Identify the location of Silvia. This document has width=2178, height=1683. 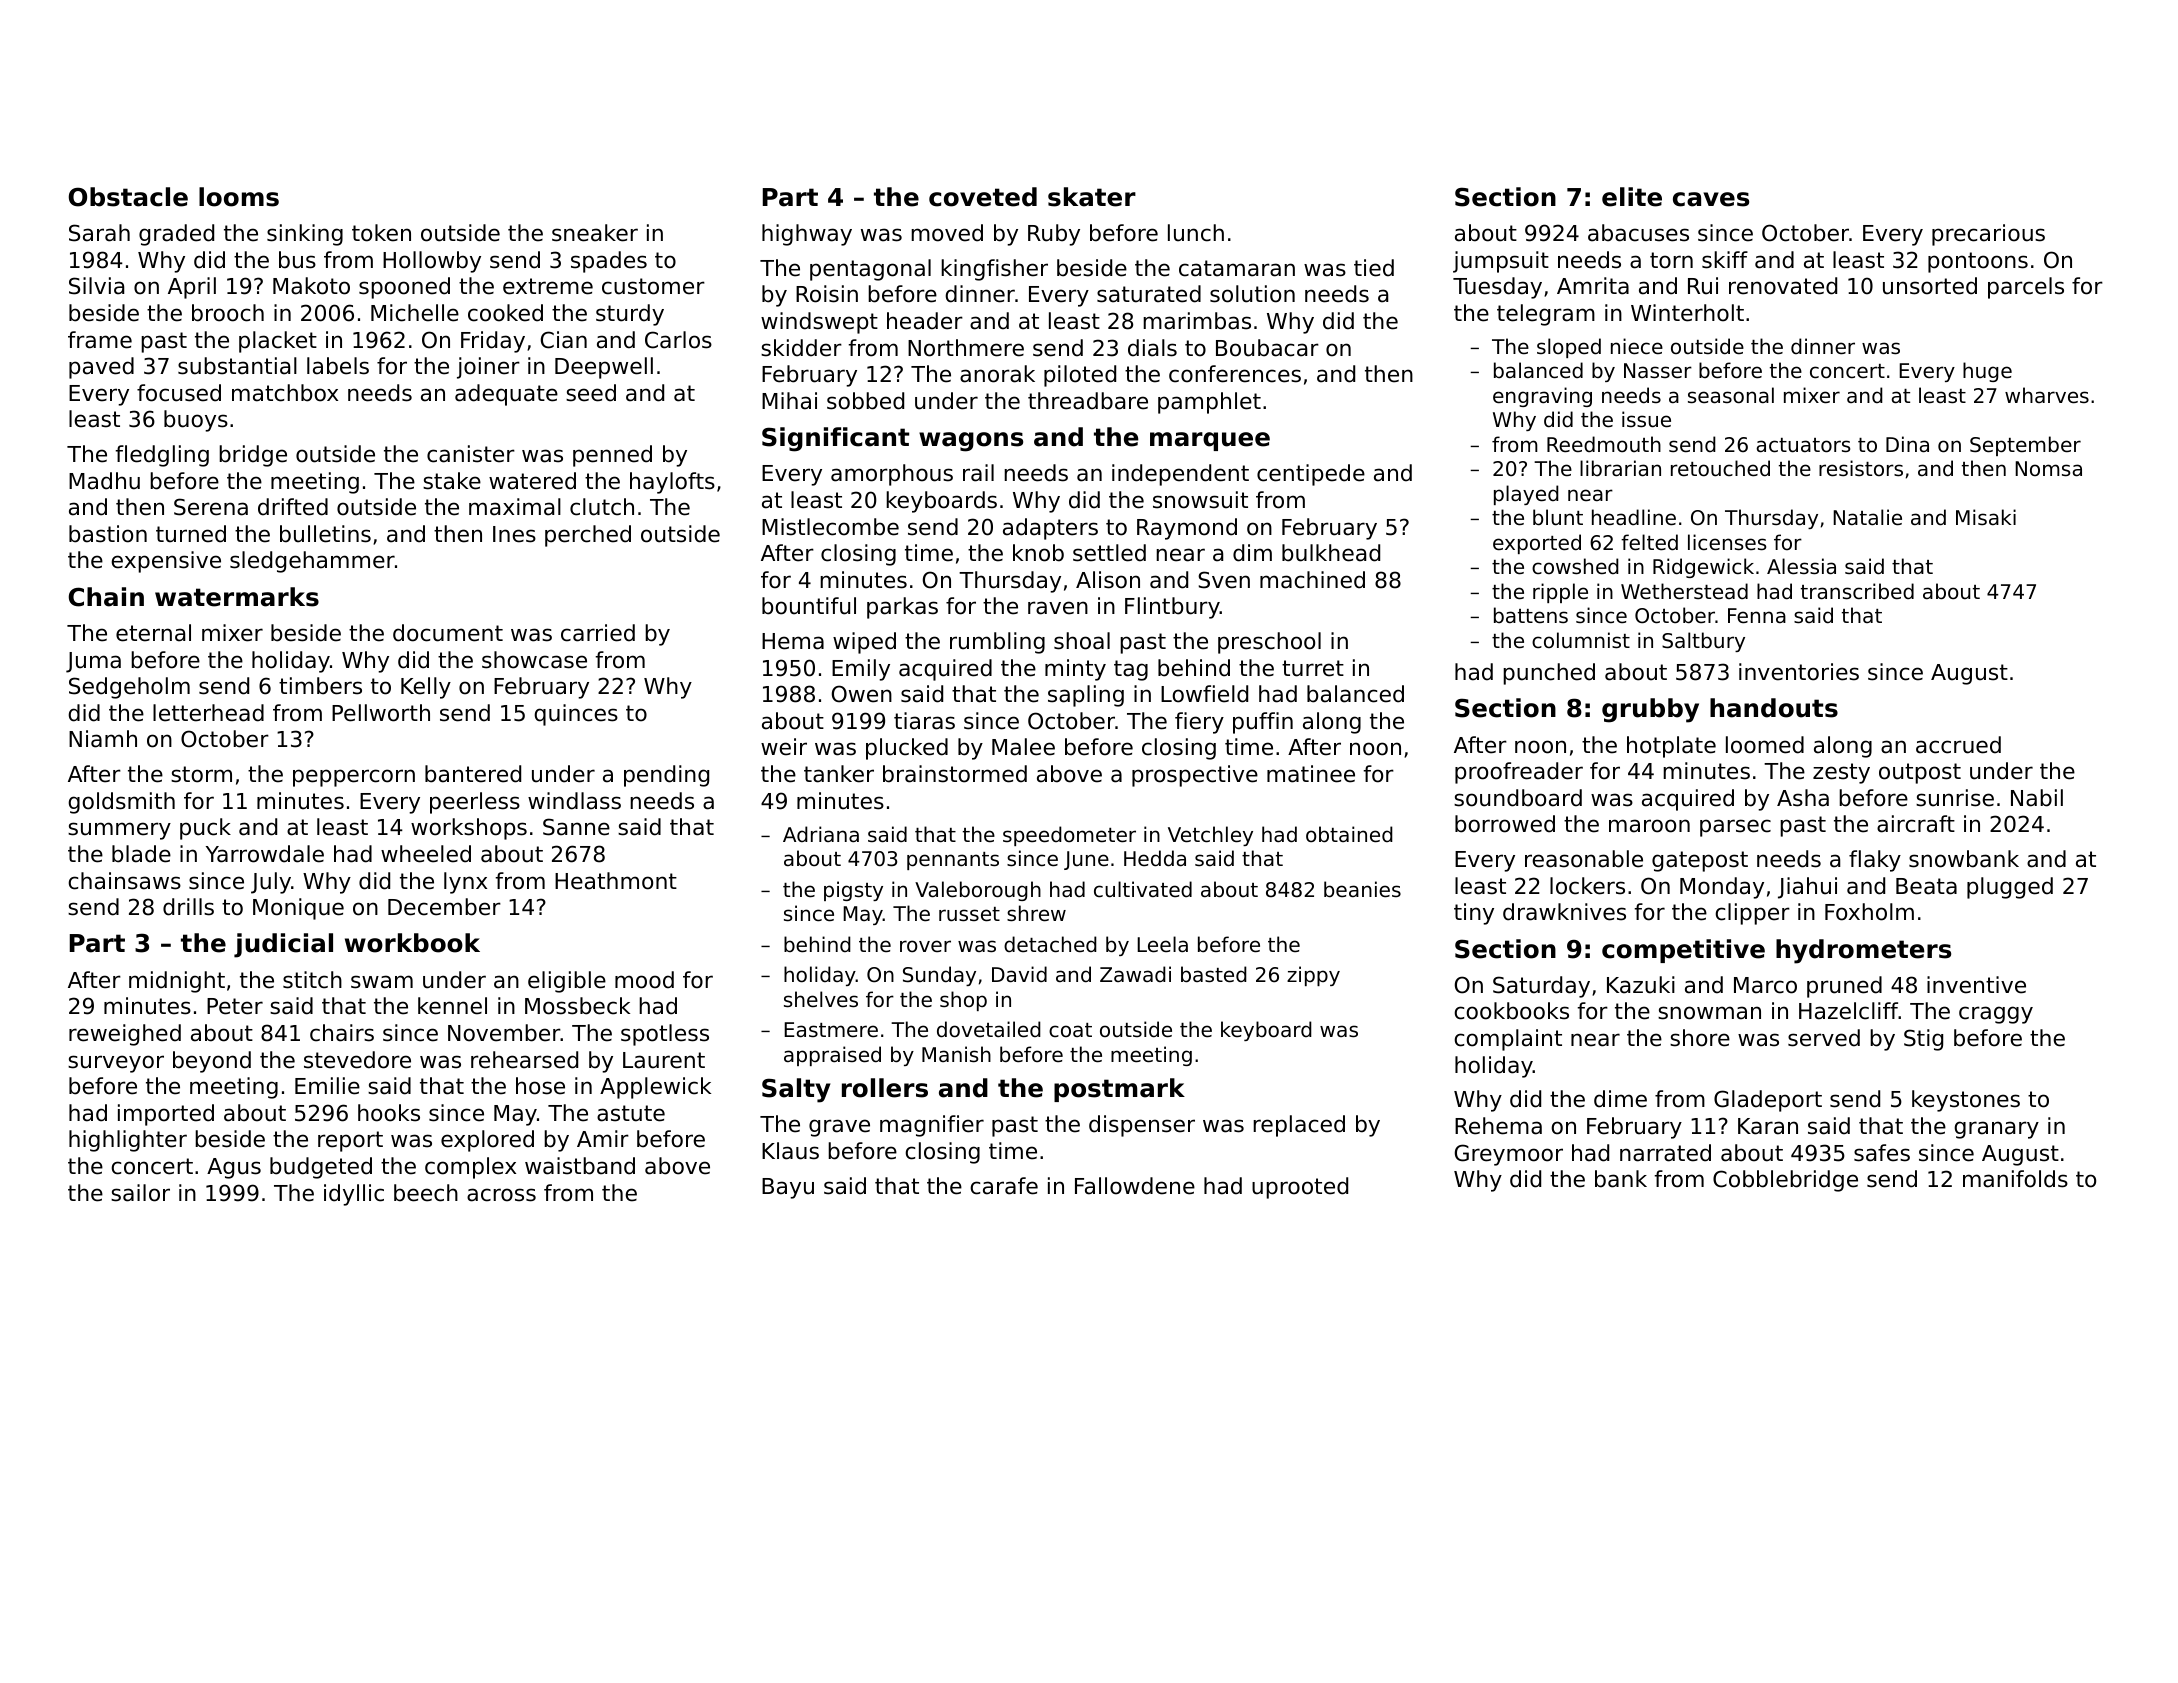
(96, 286).
